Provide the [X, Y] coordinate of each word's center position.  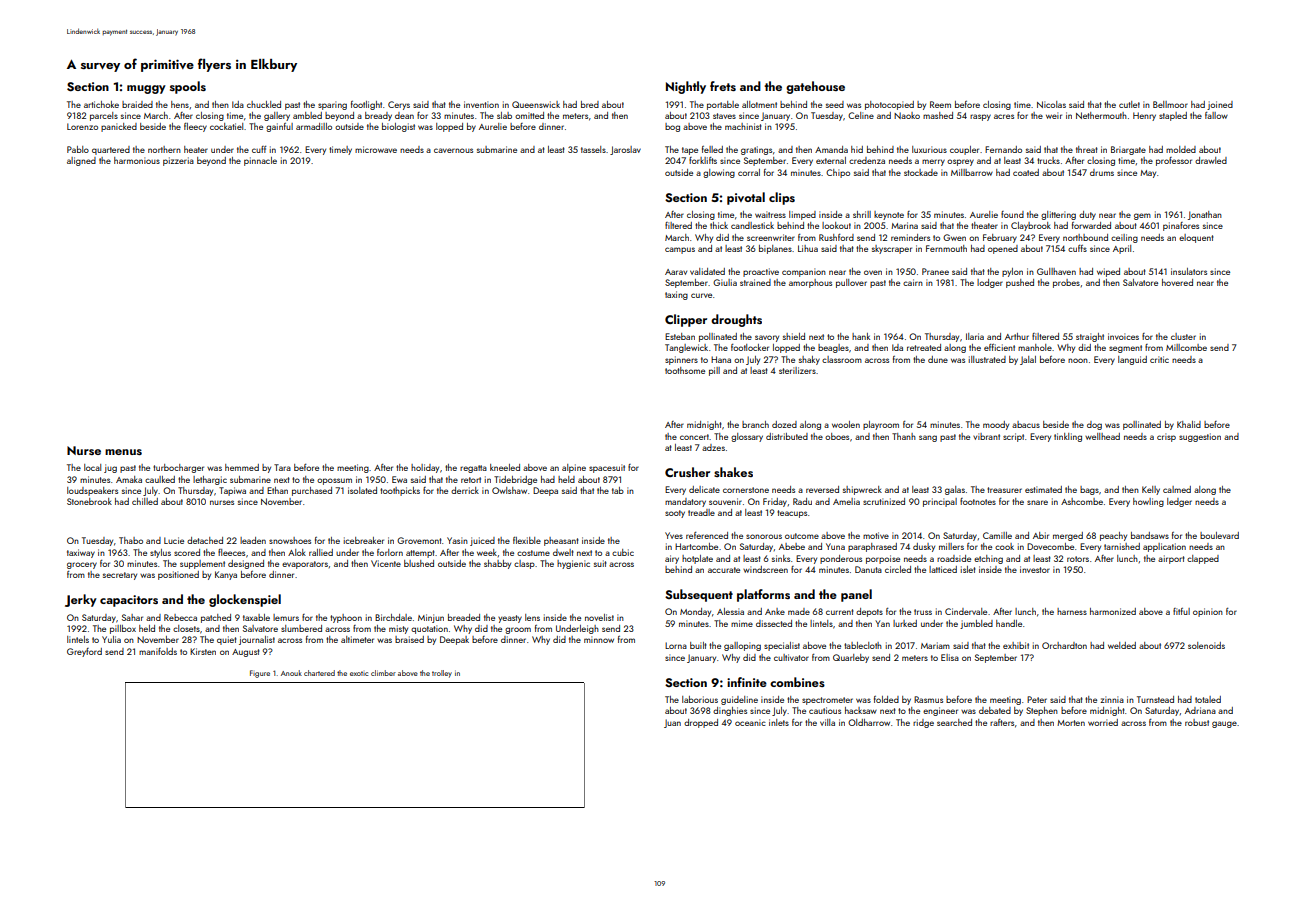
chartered [319, 673]
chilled [145, 501]
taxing [676, 295]
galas [955, 490]
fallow [1216, 115]
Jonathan [1205, 215]
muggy [146, 89]
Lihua [808, 248]
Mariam [935, 645]
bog [672, 127]
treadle [701, 512]
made [799, 611]
